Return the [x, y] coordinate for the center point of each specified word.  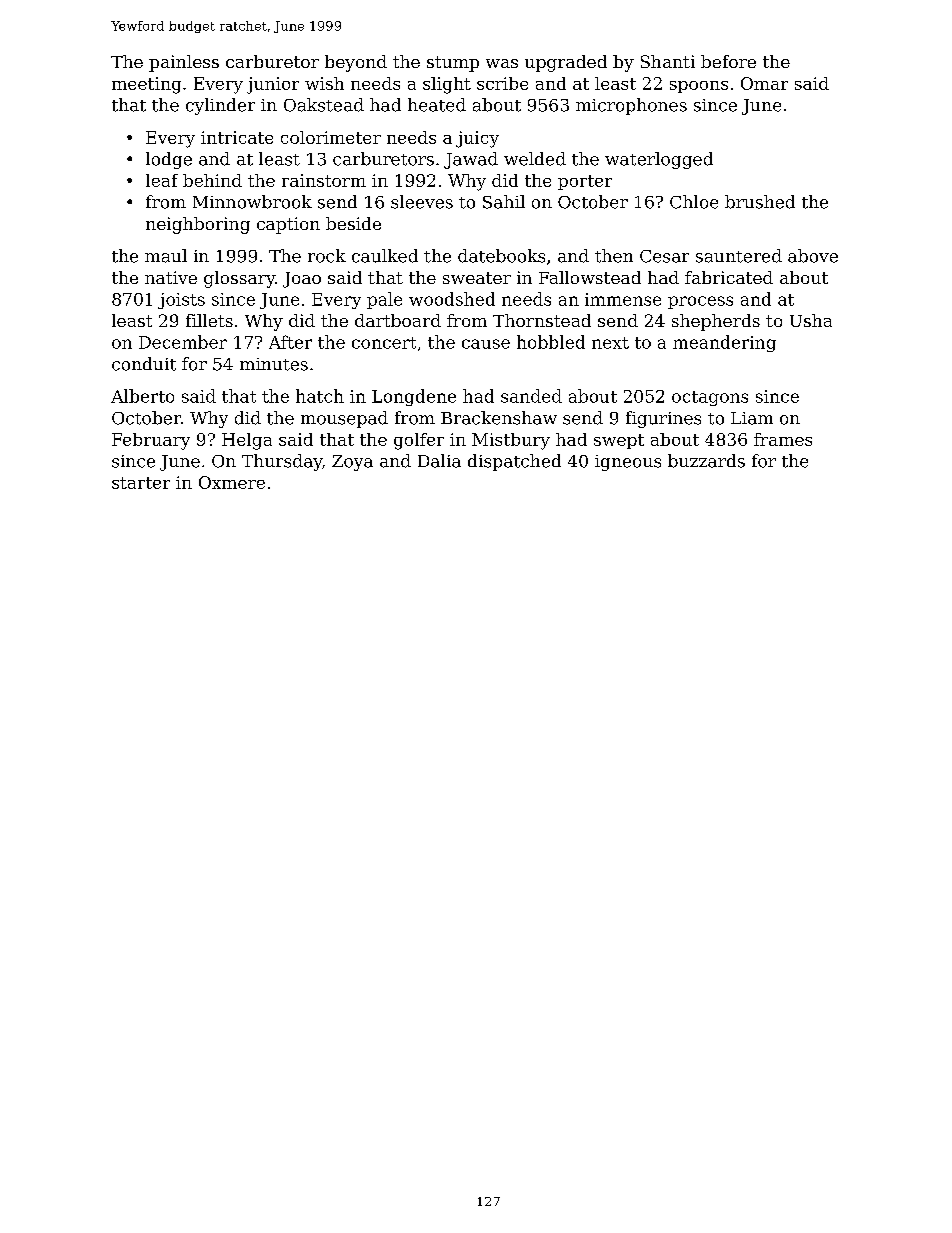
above [813, 256]
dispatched [514, 462]
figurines [663, 419]
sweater [477, 278]
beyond [356, 63]
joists [181, 301]
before [728, 61]
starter [141, 483]
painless [184, 63]
